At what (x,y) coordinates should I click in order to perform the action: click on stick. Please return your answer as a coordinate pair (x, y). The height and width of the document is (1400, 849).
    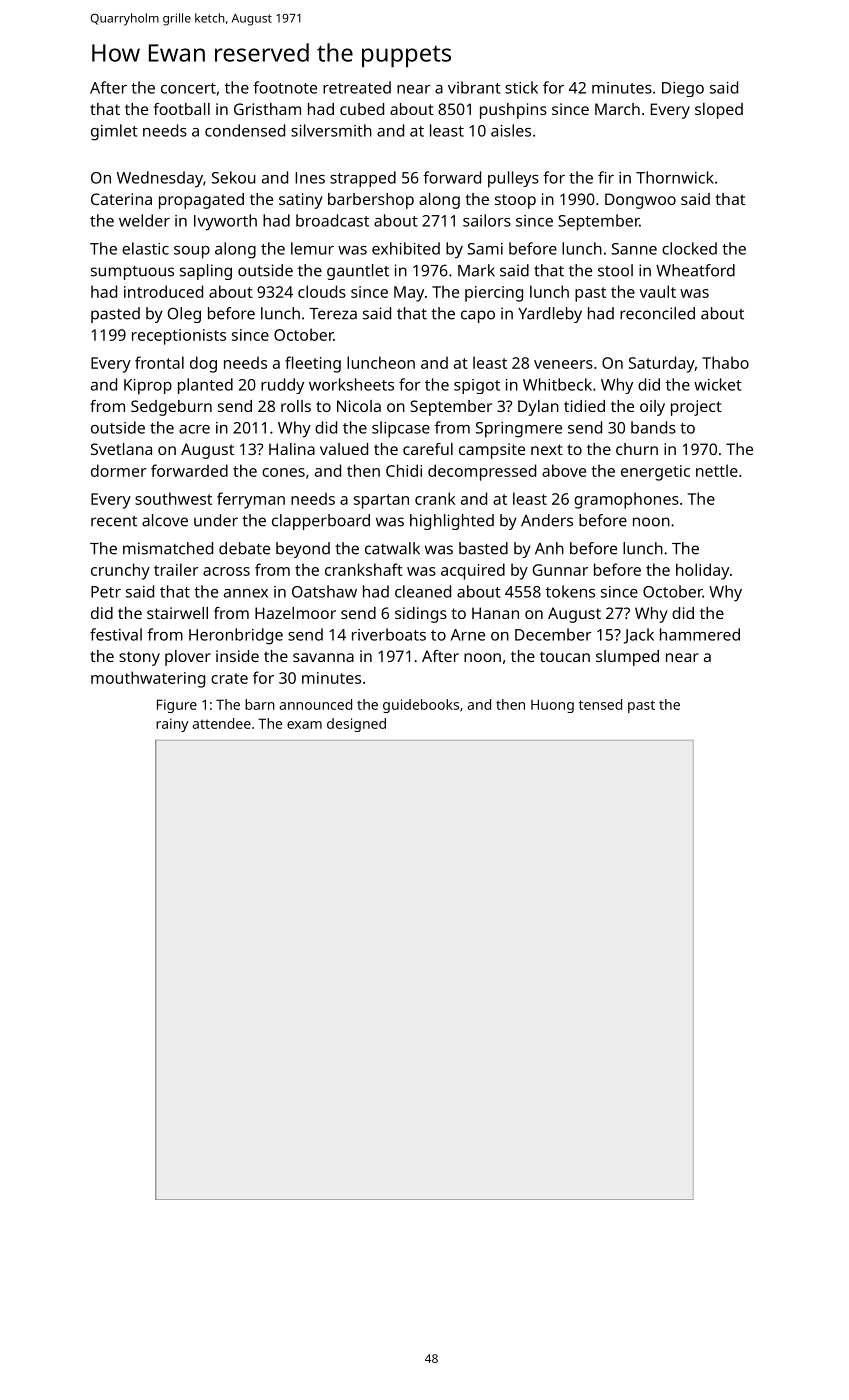
    Looking at the image, I should click on (521, 87).
